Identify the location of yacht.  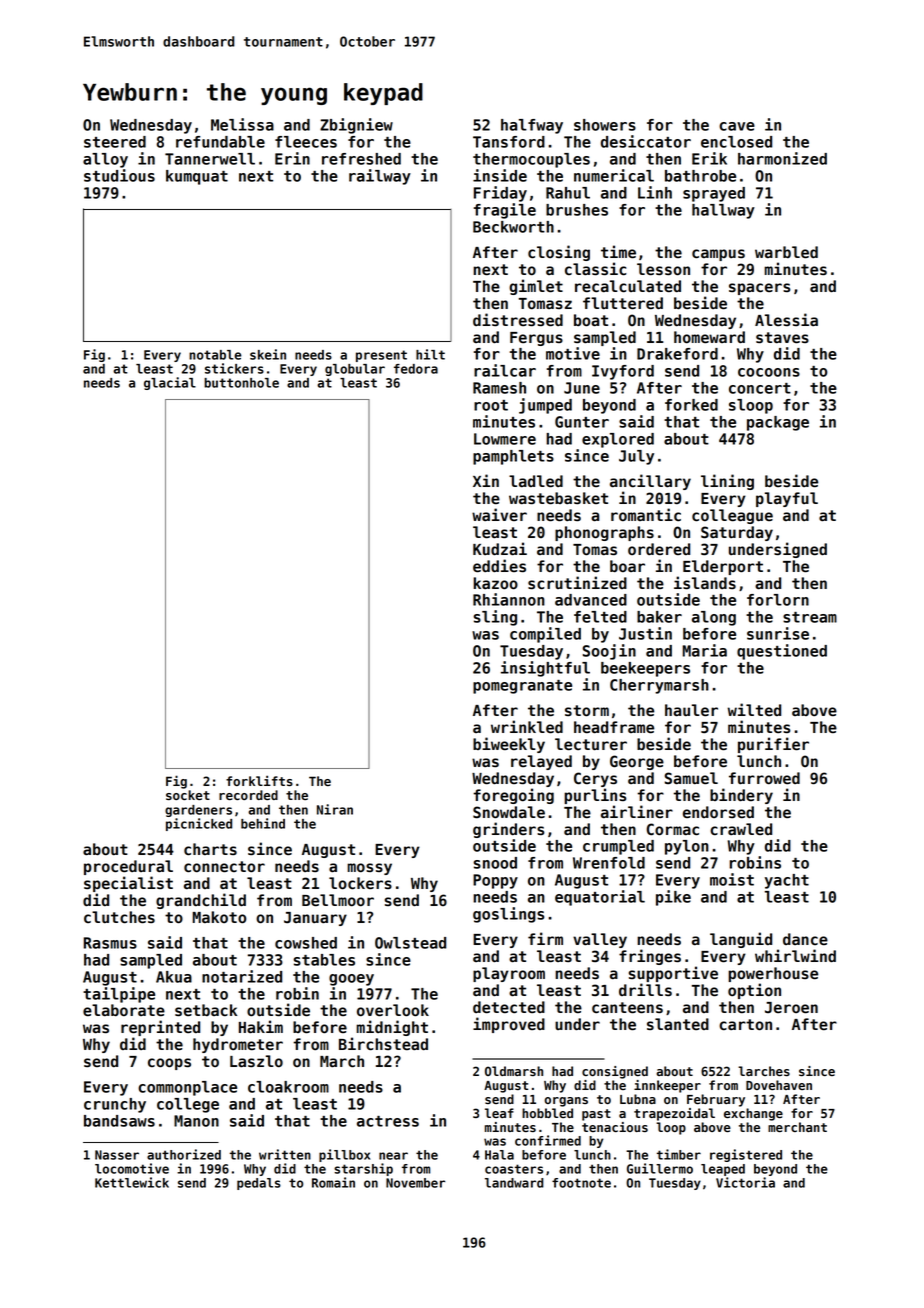
(787, 881).
